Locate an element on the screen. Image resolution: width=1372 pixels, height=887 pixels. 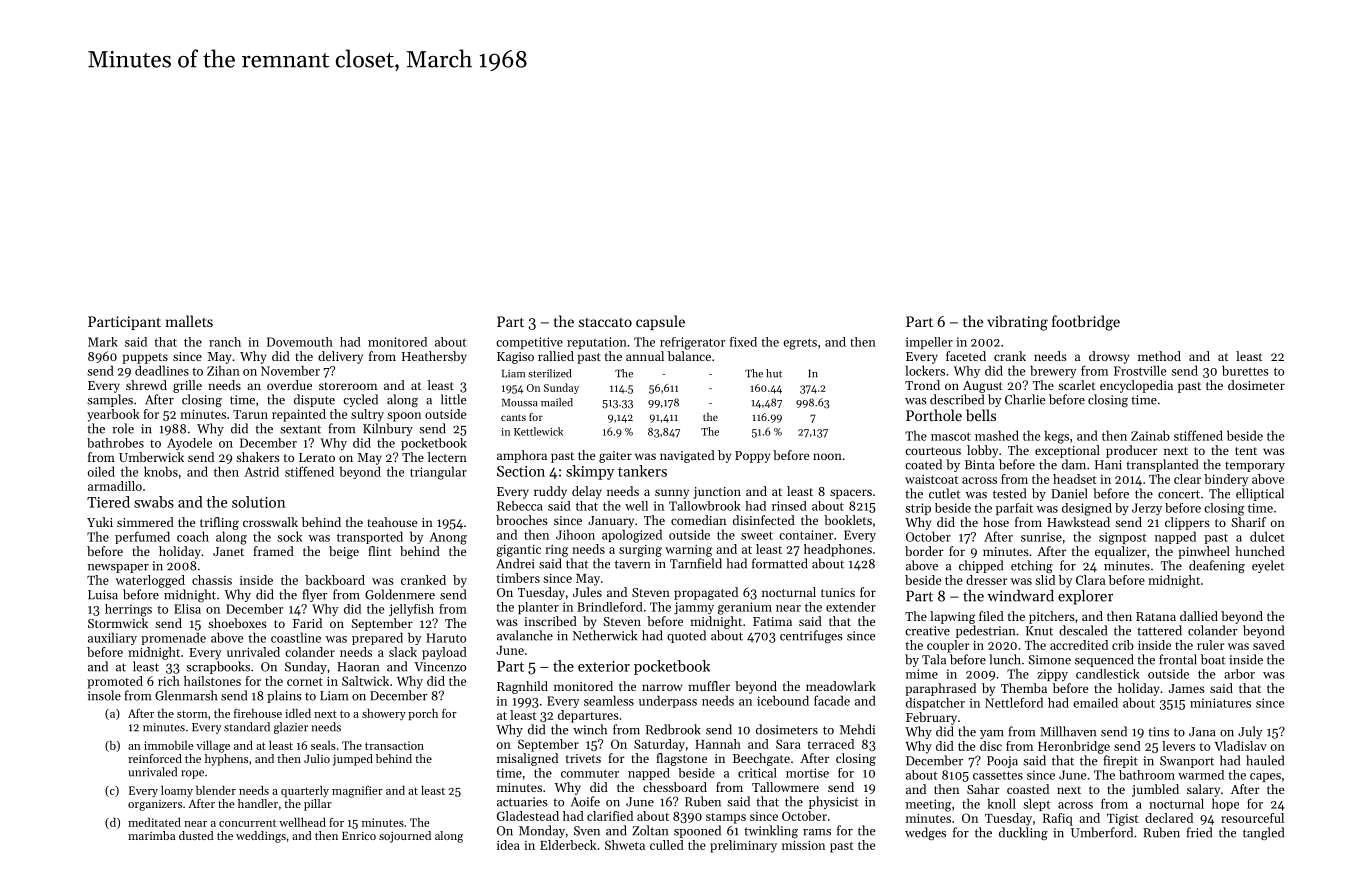
navigated is located at coordinates (687, 456).
